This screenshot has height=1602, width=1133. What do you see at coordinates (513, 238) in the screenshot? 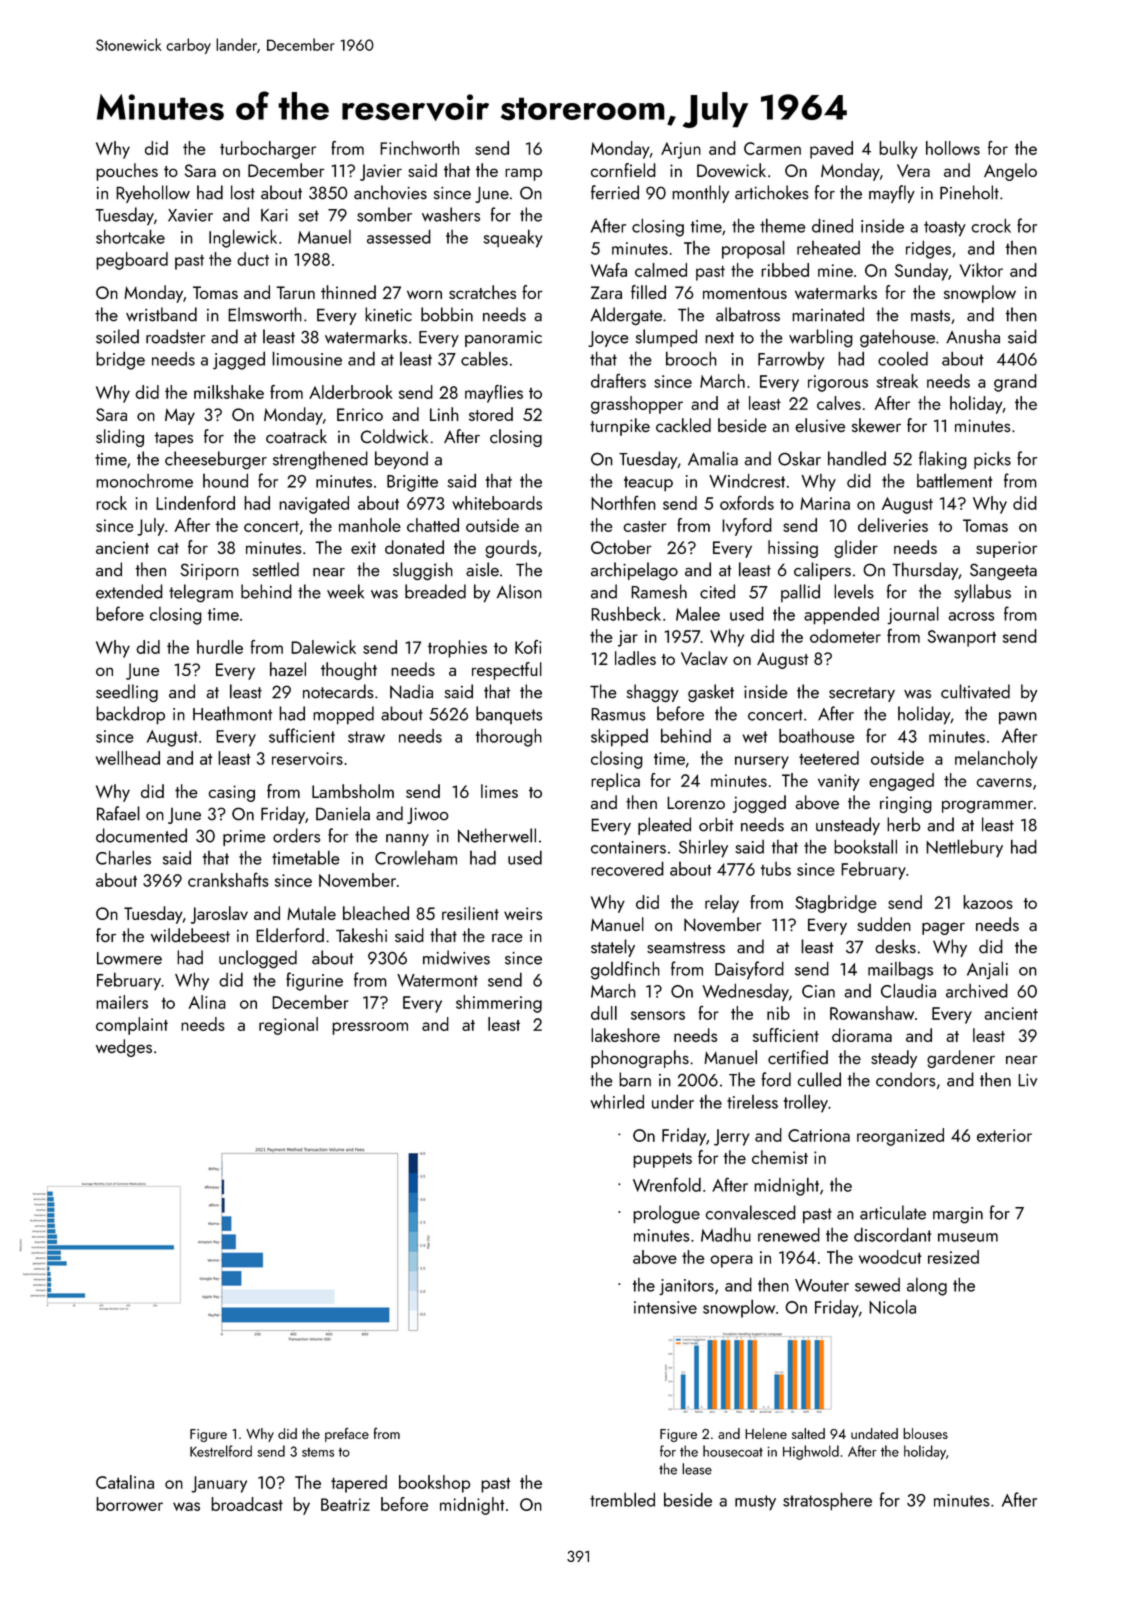
I see `squeaky` at bounding box center [513, 238].
